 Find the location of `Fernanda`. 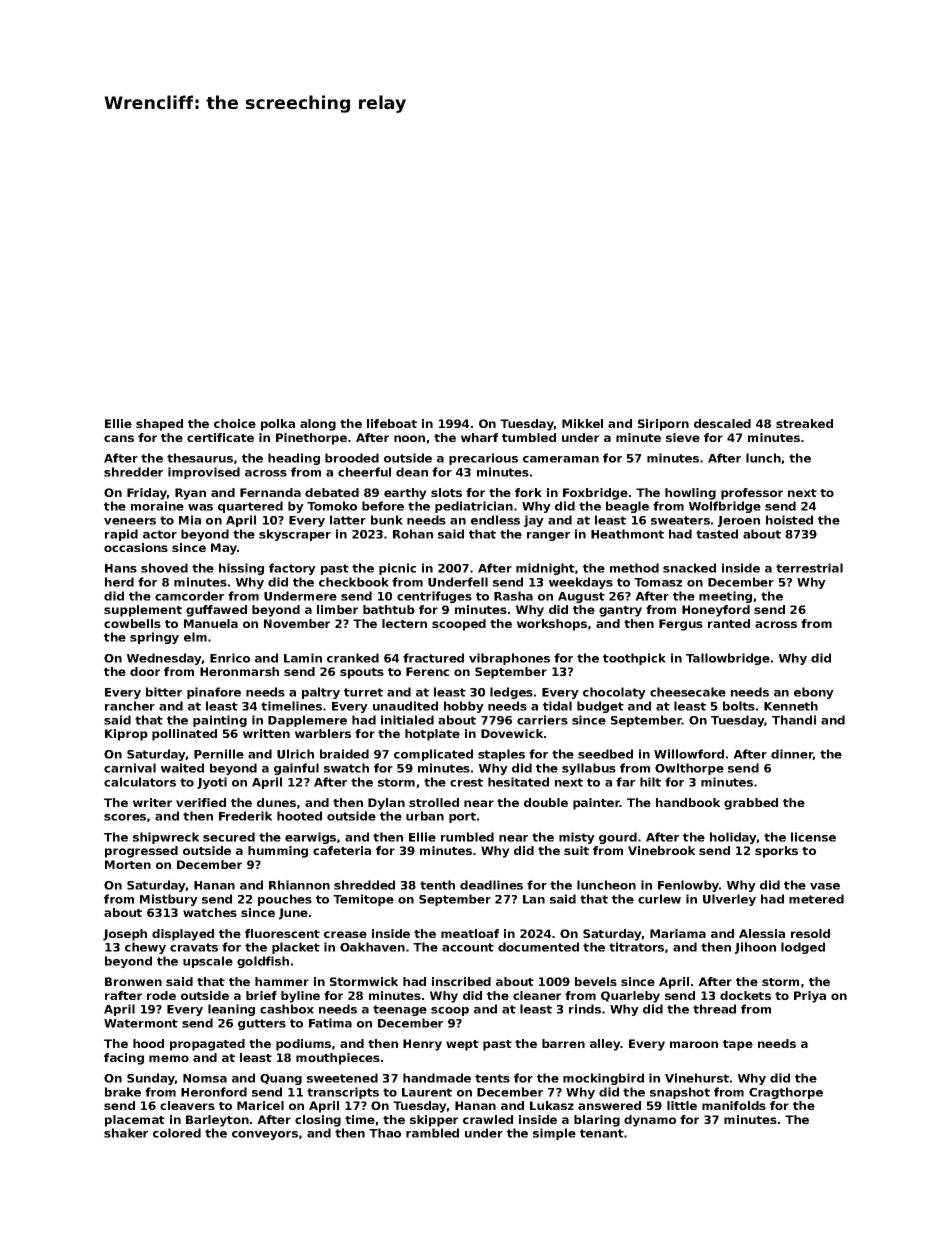

Fernanda is located at coordinates (270, 492).
